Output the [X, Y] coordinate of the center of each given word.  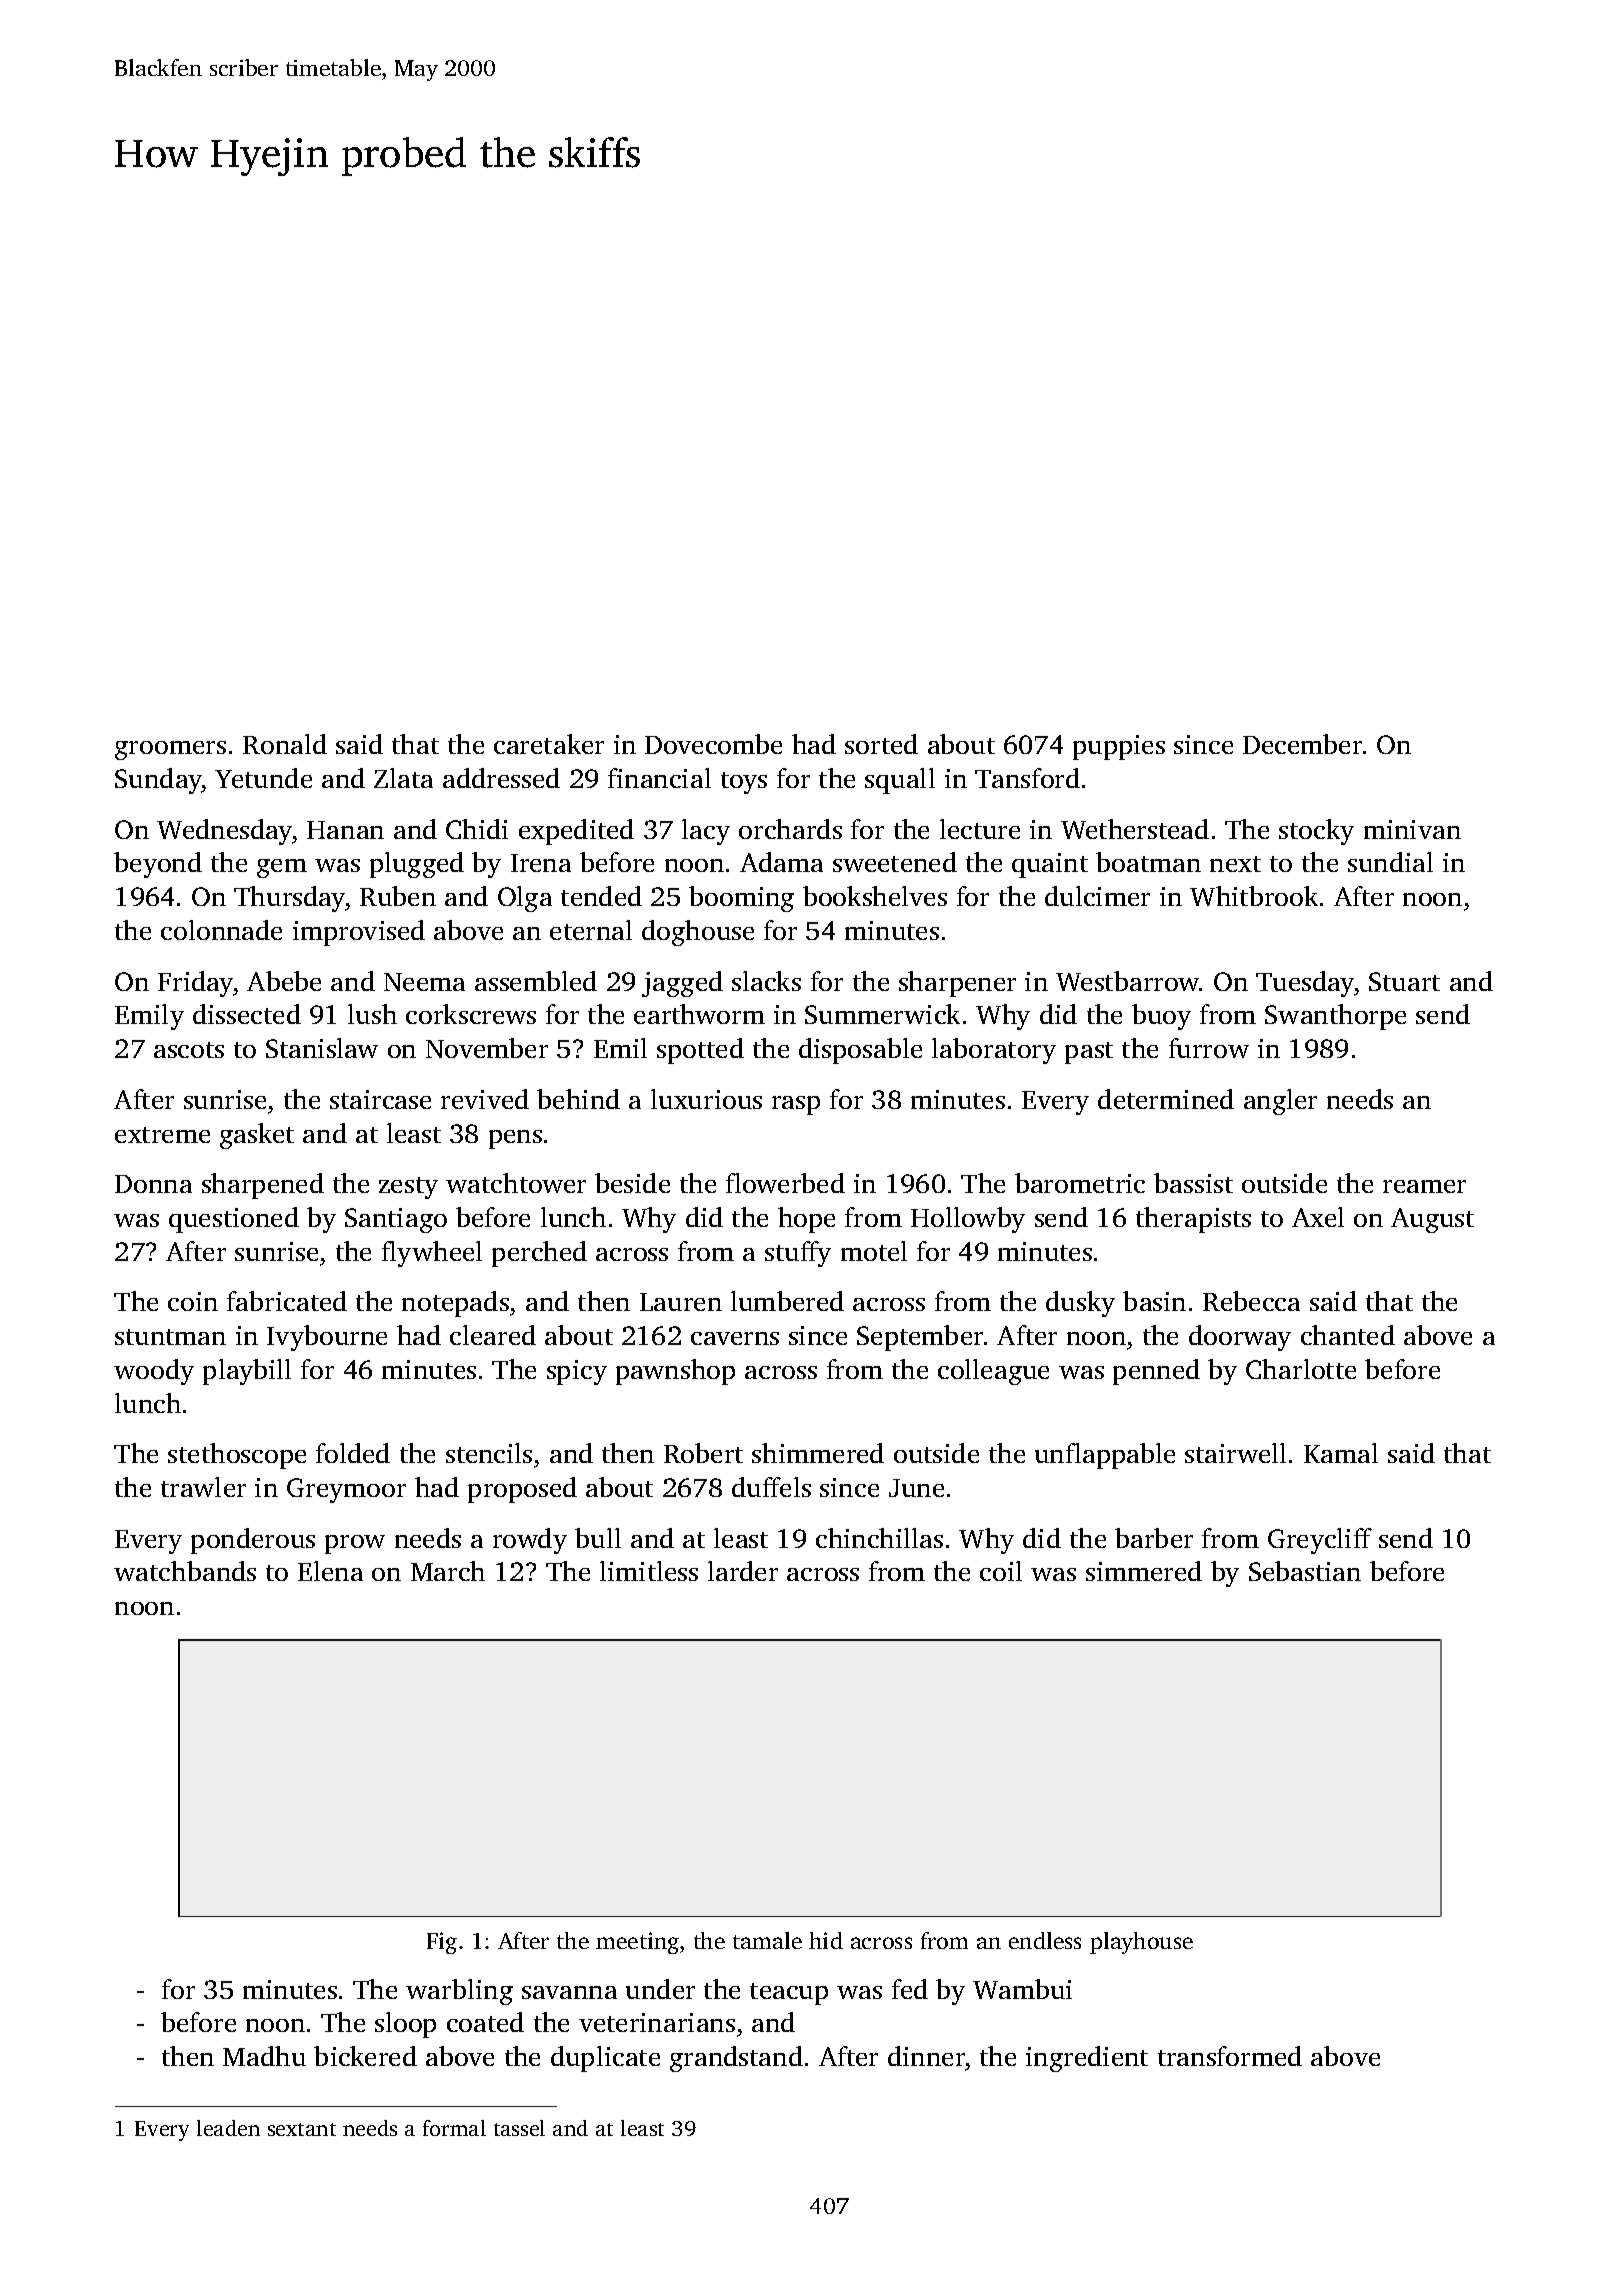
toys [744, 783]
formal [454, 2128]
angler [1280, 1102]
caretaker [549, 744]
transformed [1230, 2056]
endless [1045, 1940]
